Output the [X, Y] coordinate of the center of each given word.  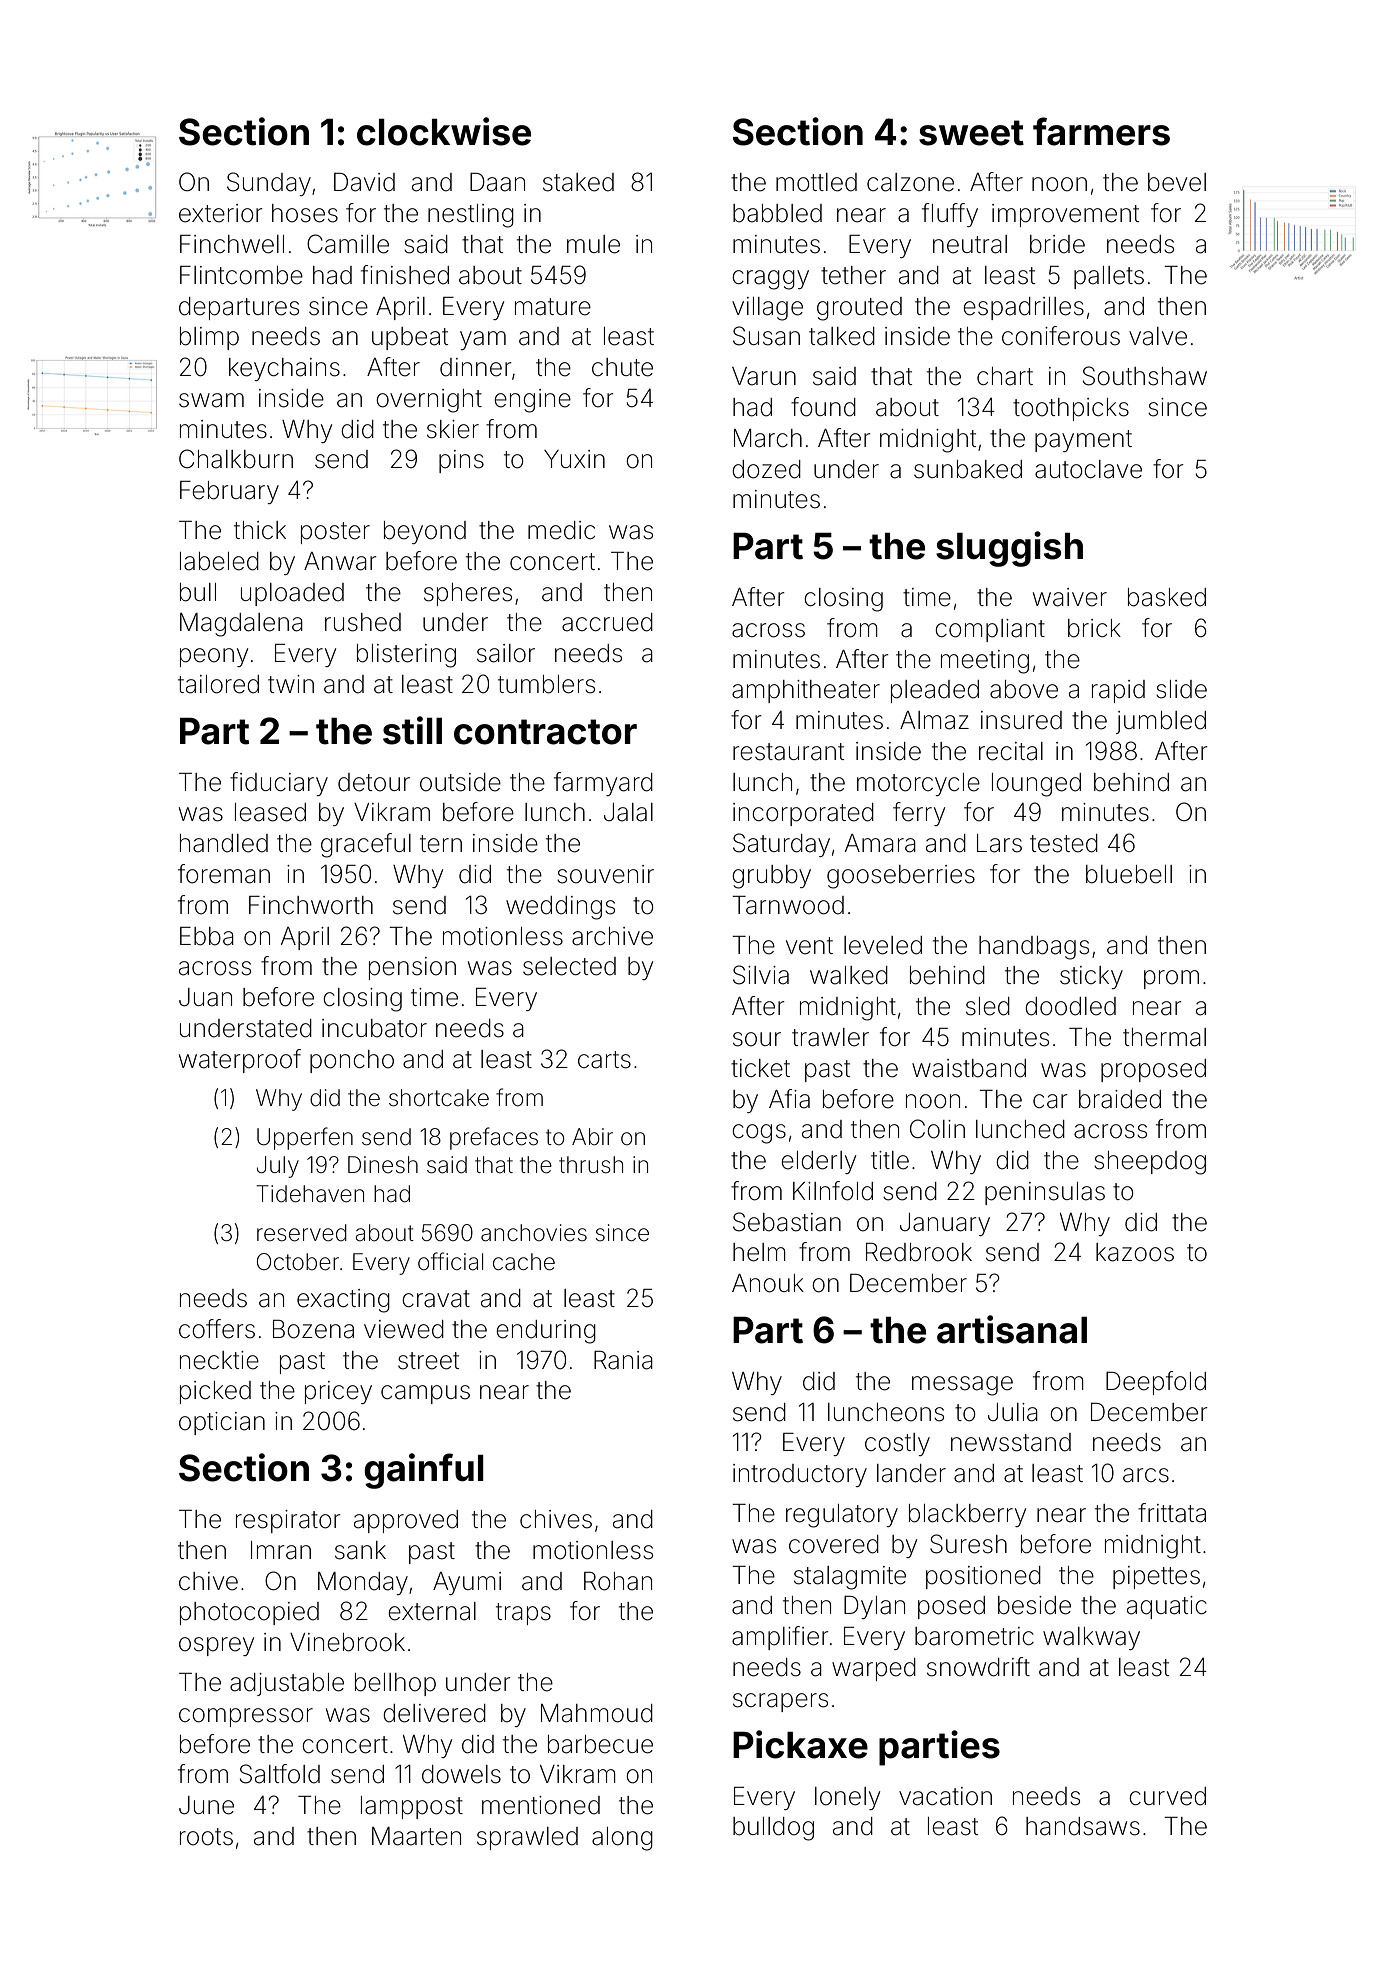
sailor [506, 653]
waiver [1070, 597]
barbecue [600, 1744]
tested [1064, 843]
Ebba [207, 936]
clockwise [444, 131]
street [428, 1361]
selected [569, 966]
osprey [216, 1646]
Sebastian [787, 1222]
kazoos [1135, 1252]
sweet [971, 133]
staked [578, 182]
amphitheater [806, 691]
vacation [945, 1796]
